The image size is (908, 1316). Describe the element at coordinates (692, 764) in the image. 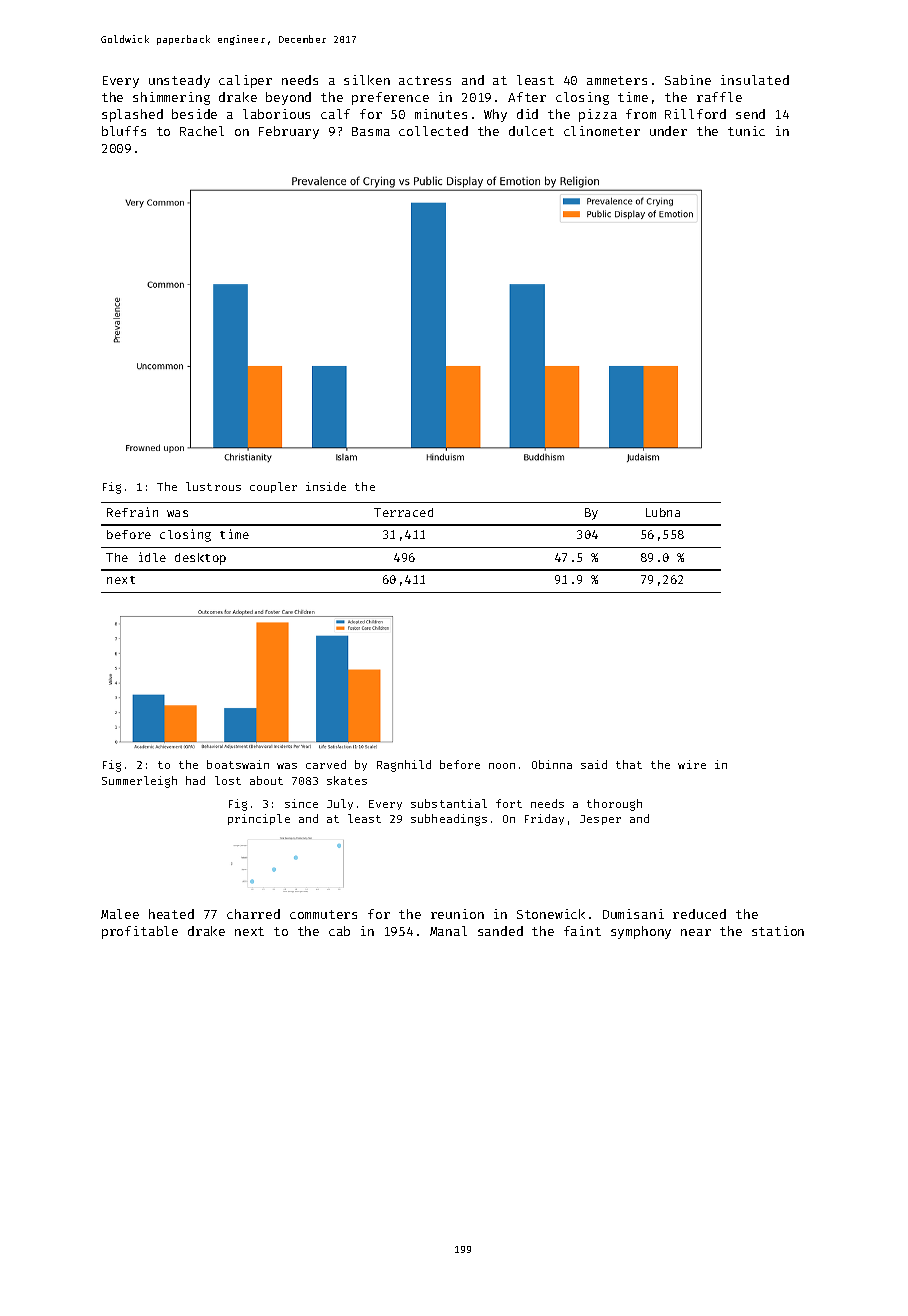

I see `wire` at that location.
